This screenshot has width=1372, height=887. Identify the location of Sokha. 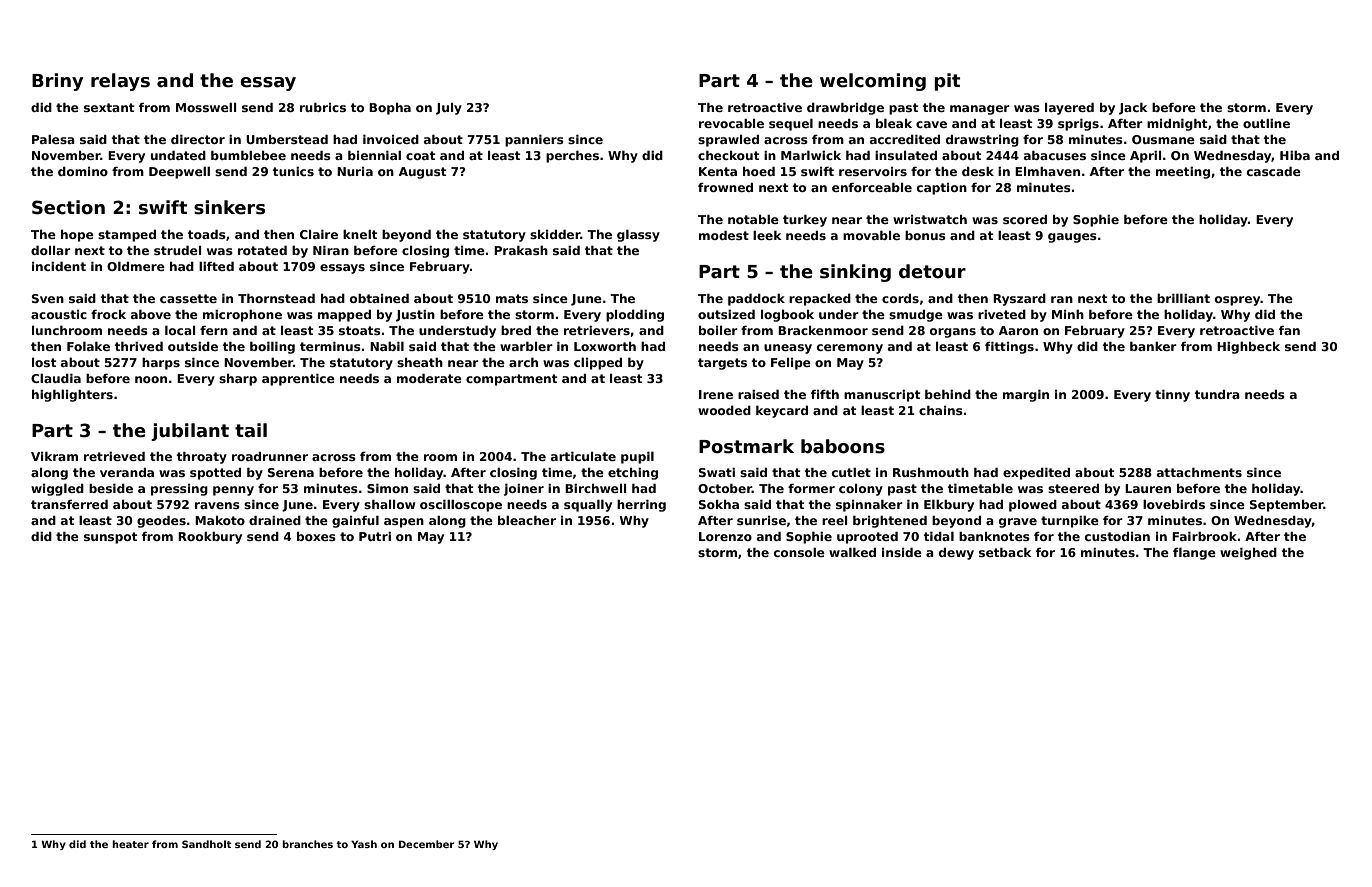
(719, 504).
